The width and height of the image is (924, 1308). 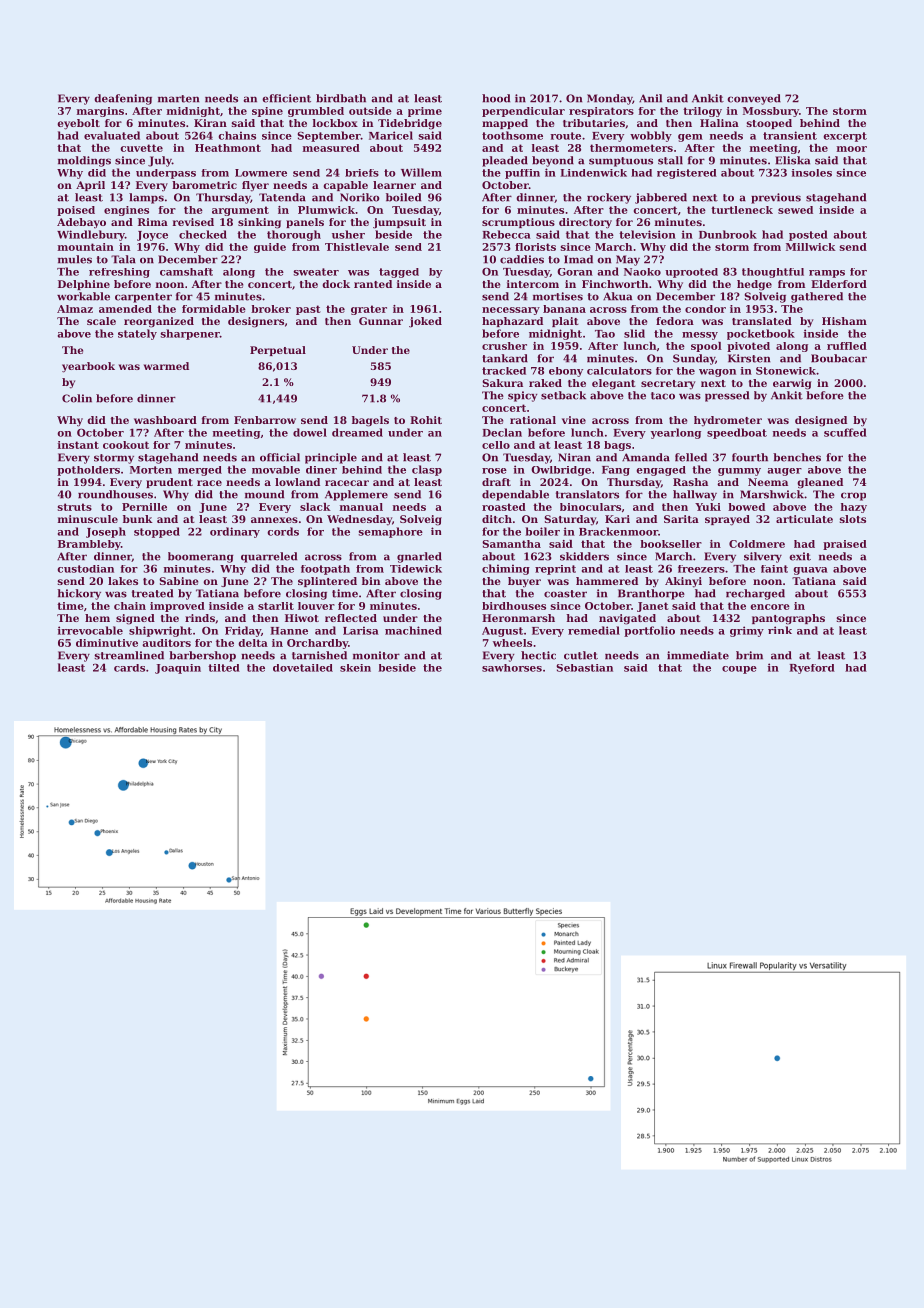 I want to click on lowland, so click(x=297, y=482).
